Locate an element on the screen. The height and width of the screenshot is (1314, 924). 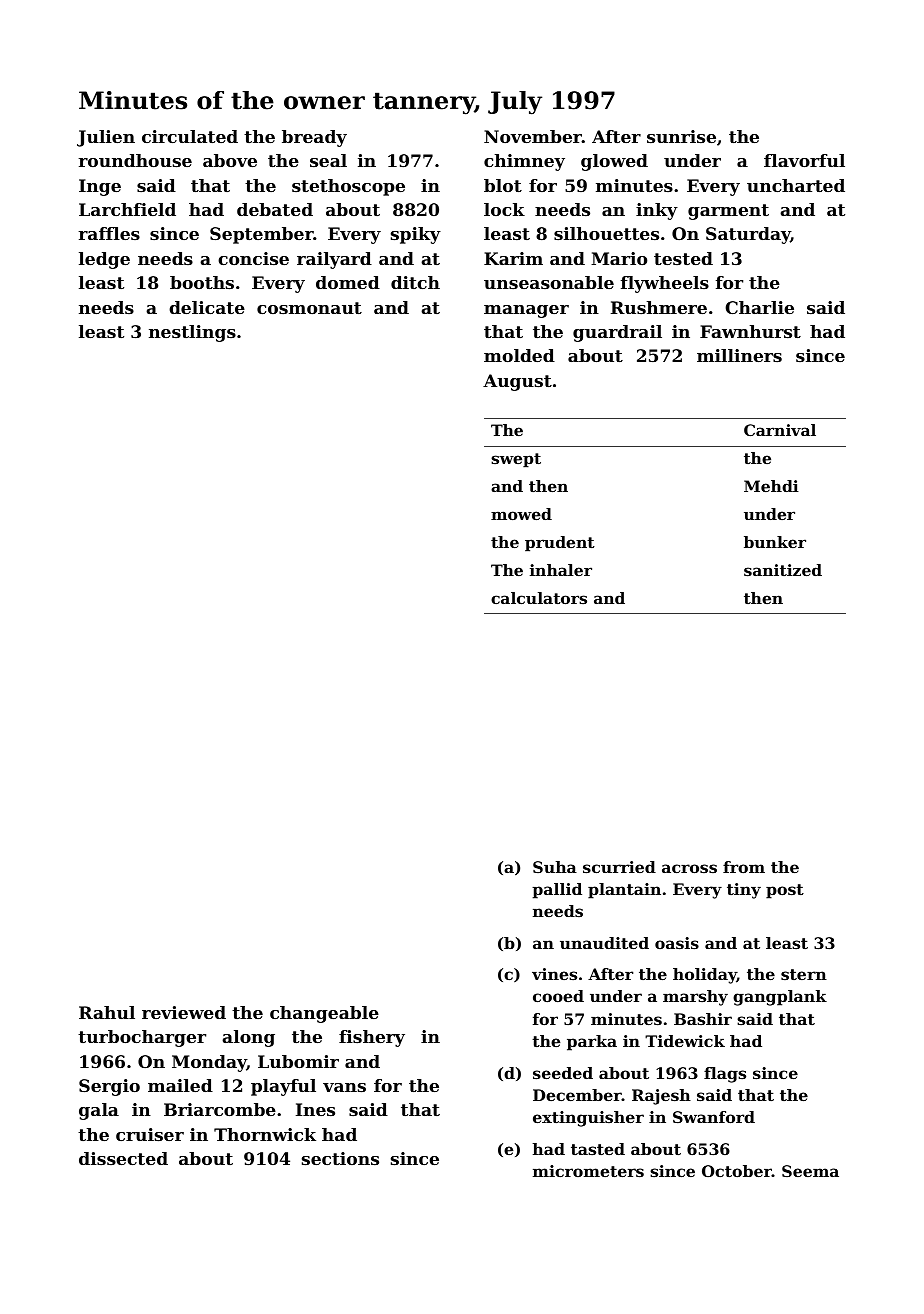
raffles is located at coordinates (109, 233).
